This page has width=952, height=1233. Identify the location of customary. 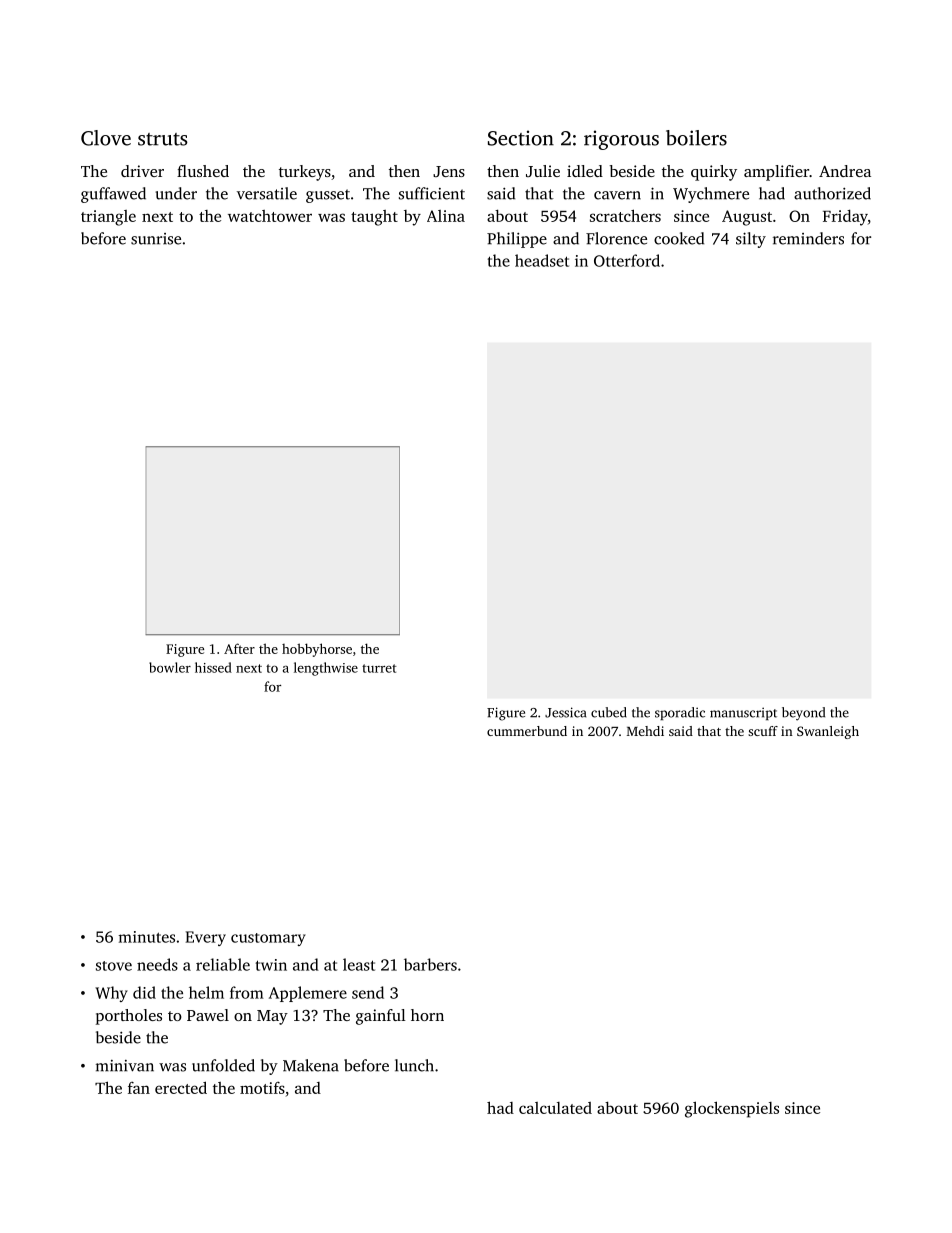
(268, 939).
